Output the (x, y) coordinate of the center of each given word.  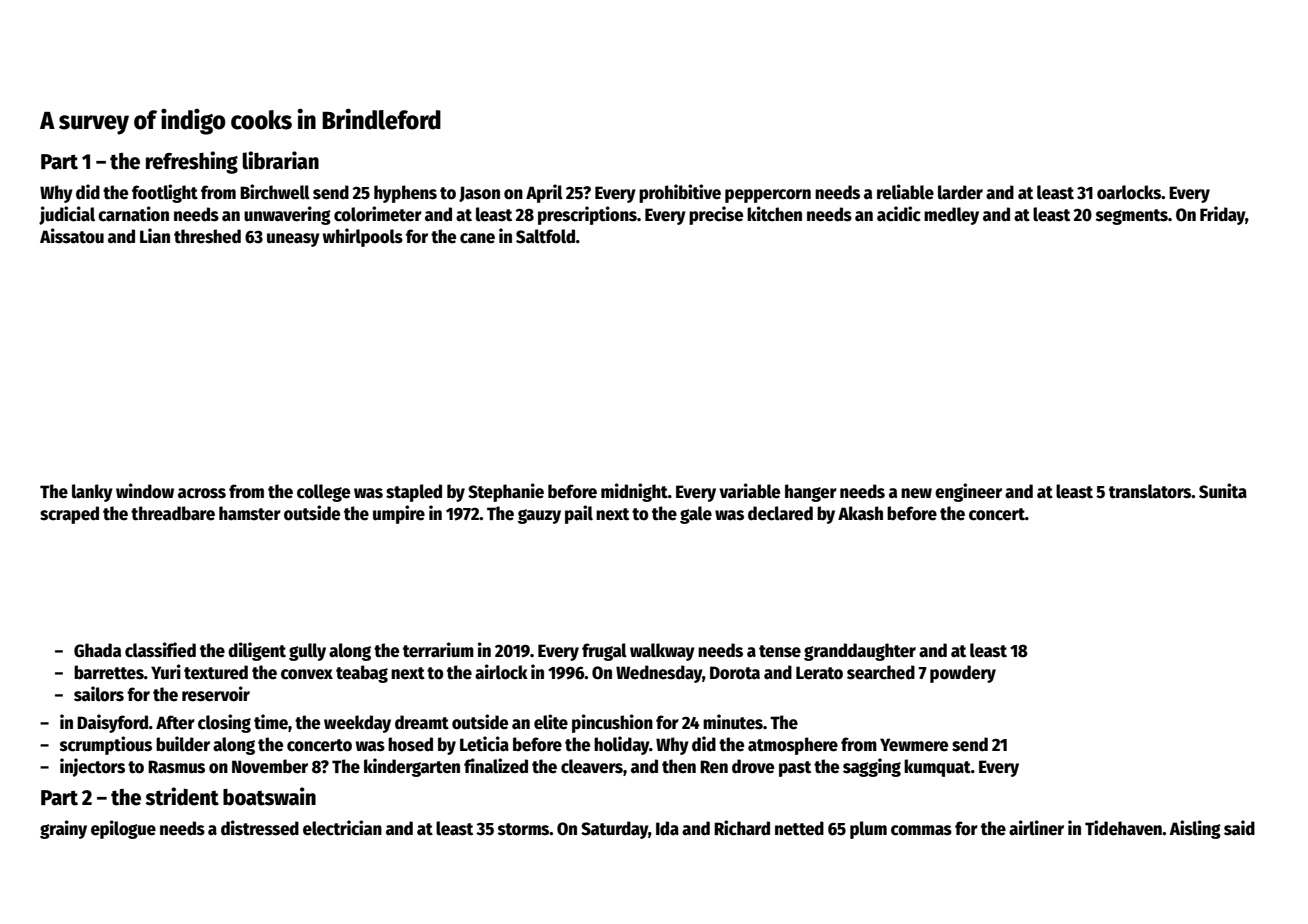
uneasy (293, 240)
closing (224, 723)
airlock (501, 672)
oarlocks (1129, 192)
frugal (604, 652)
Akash (860, 513)
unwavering (287, 215)
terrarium (438, 650)
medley (951, 216)
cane (477, 238)
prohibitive (680, 193)
